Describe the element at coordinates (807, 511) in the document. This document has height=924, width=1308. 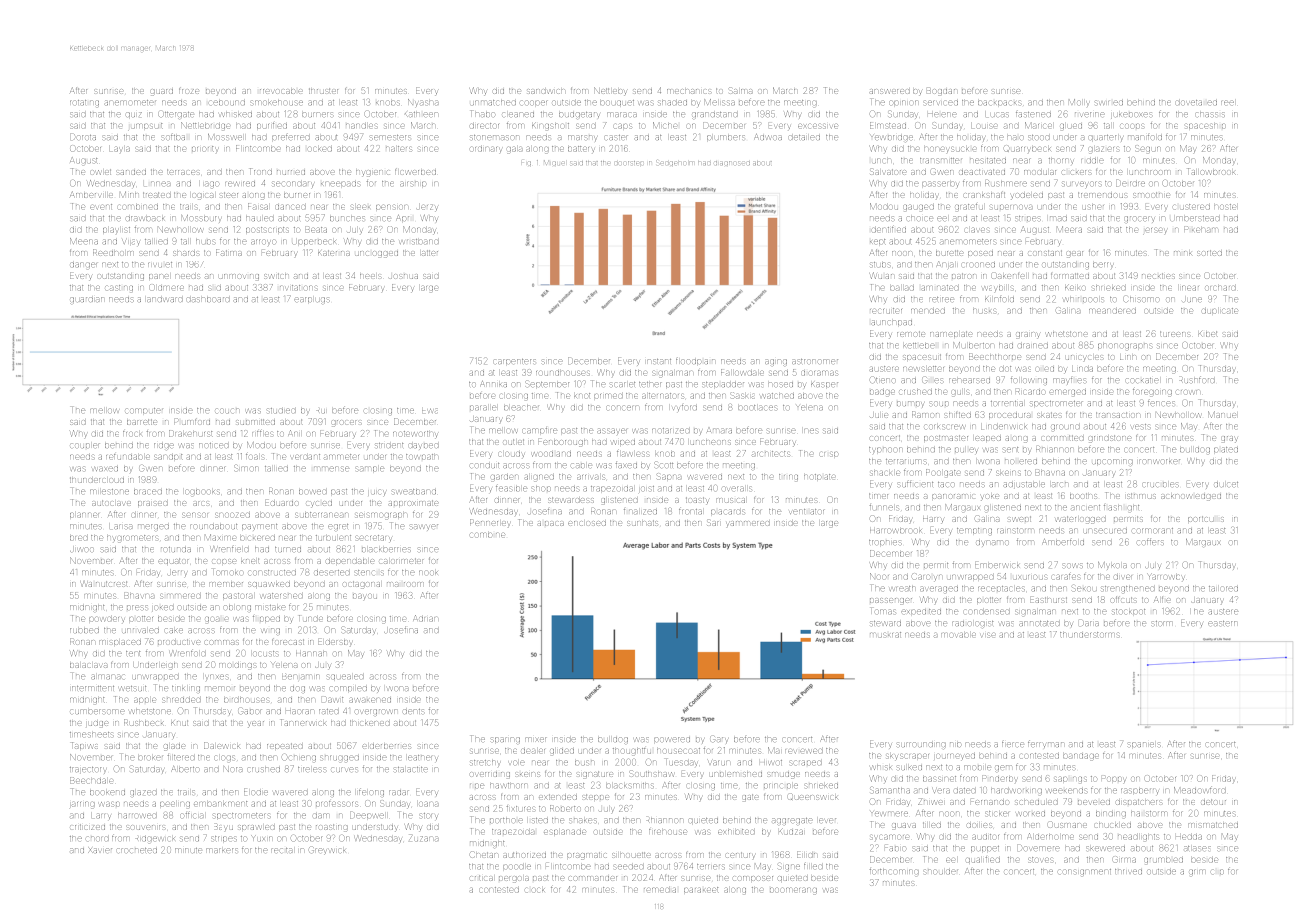
I see `ventilator` at that location.
